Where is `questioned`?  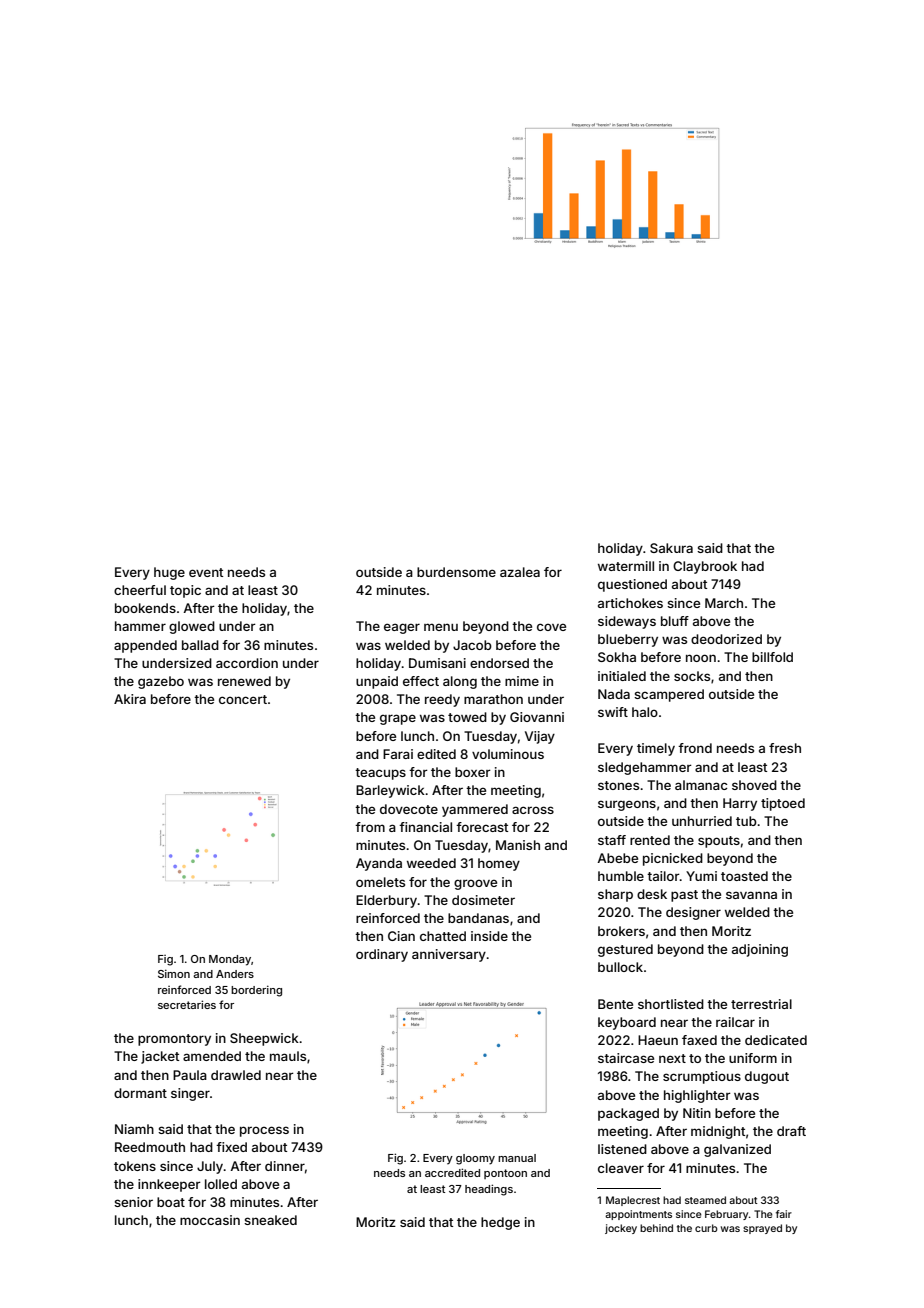
questioned is located at coordinates (632, 585).
